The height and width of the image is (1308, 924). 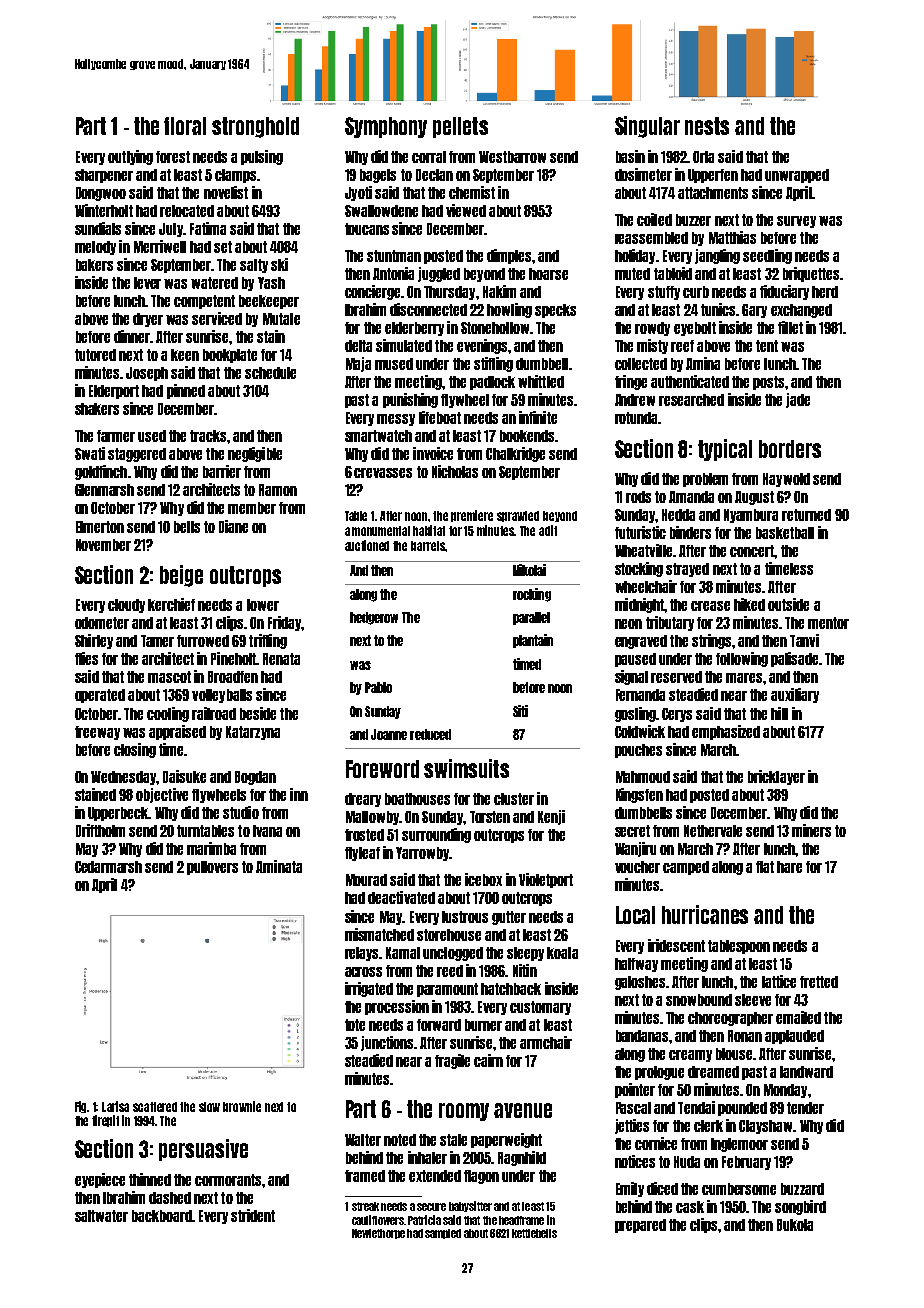 I want to click on nests, so click(x=707, y=126).
